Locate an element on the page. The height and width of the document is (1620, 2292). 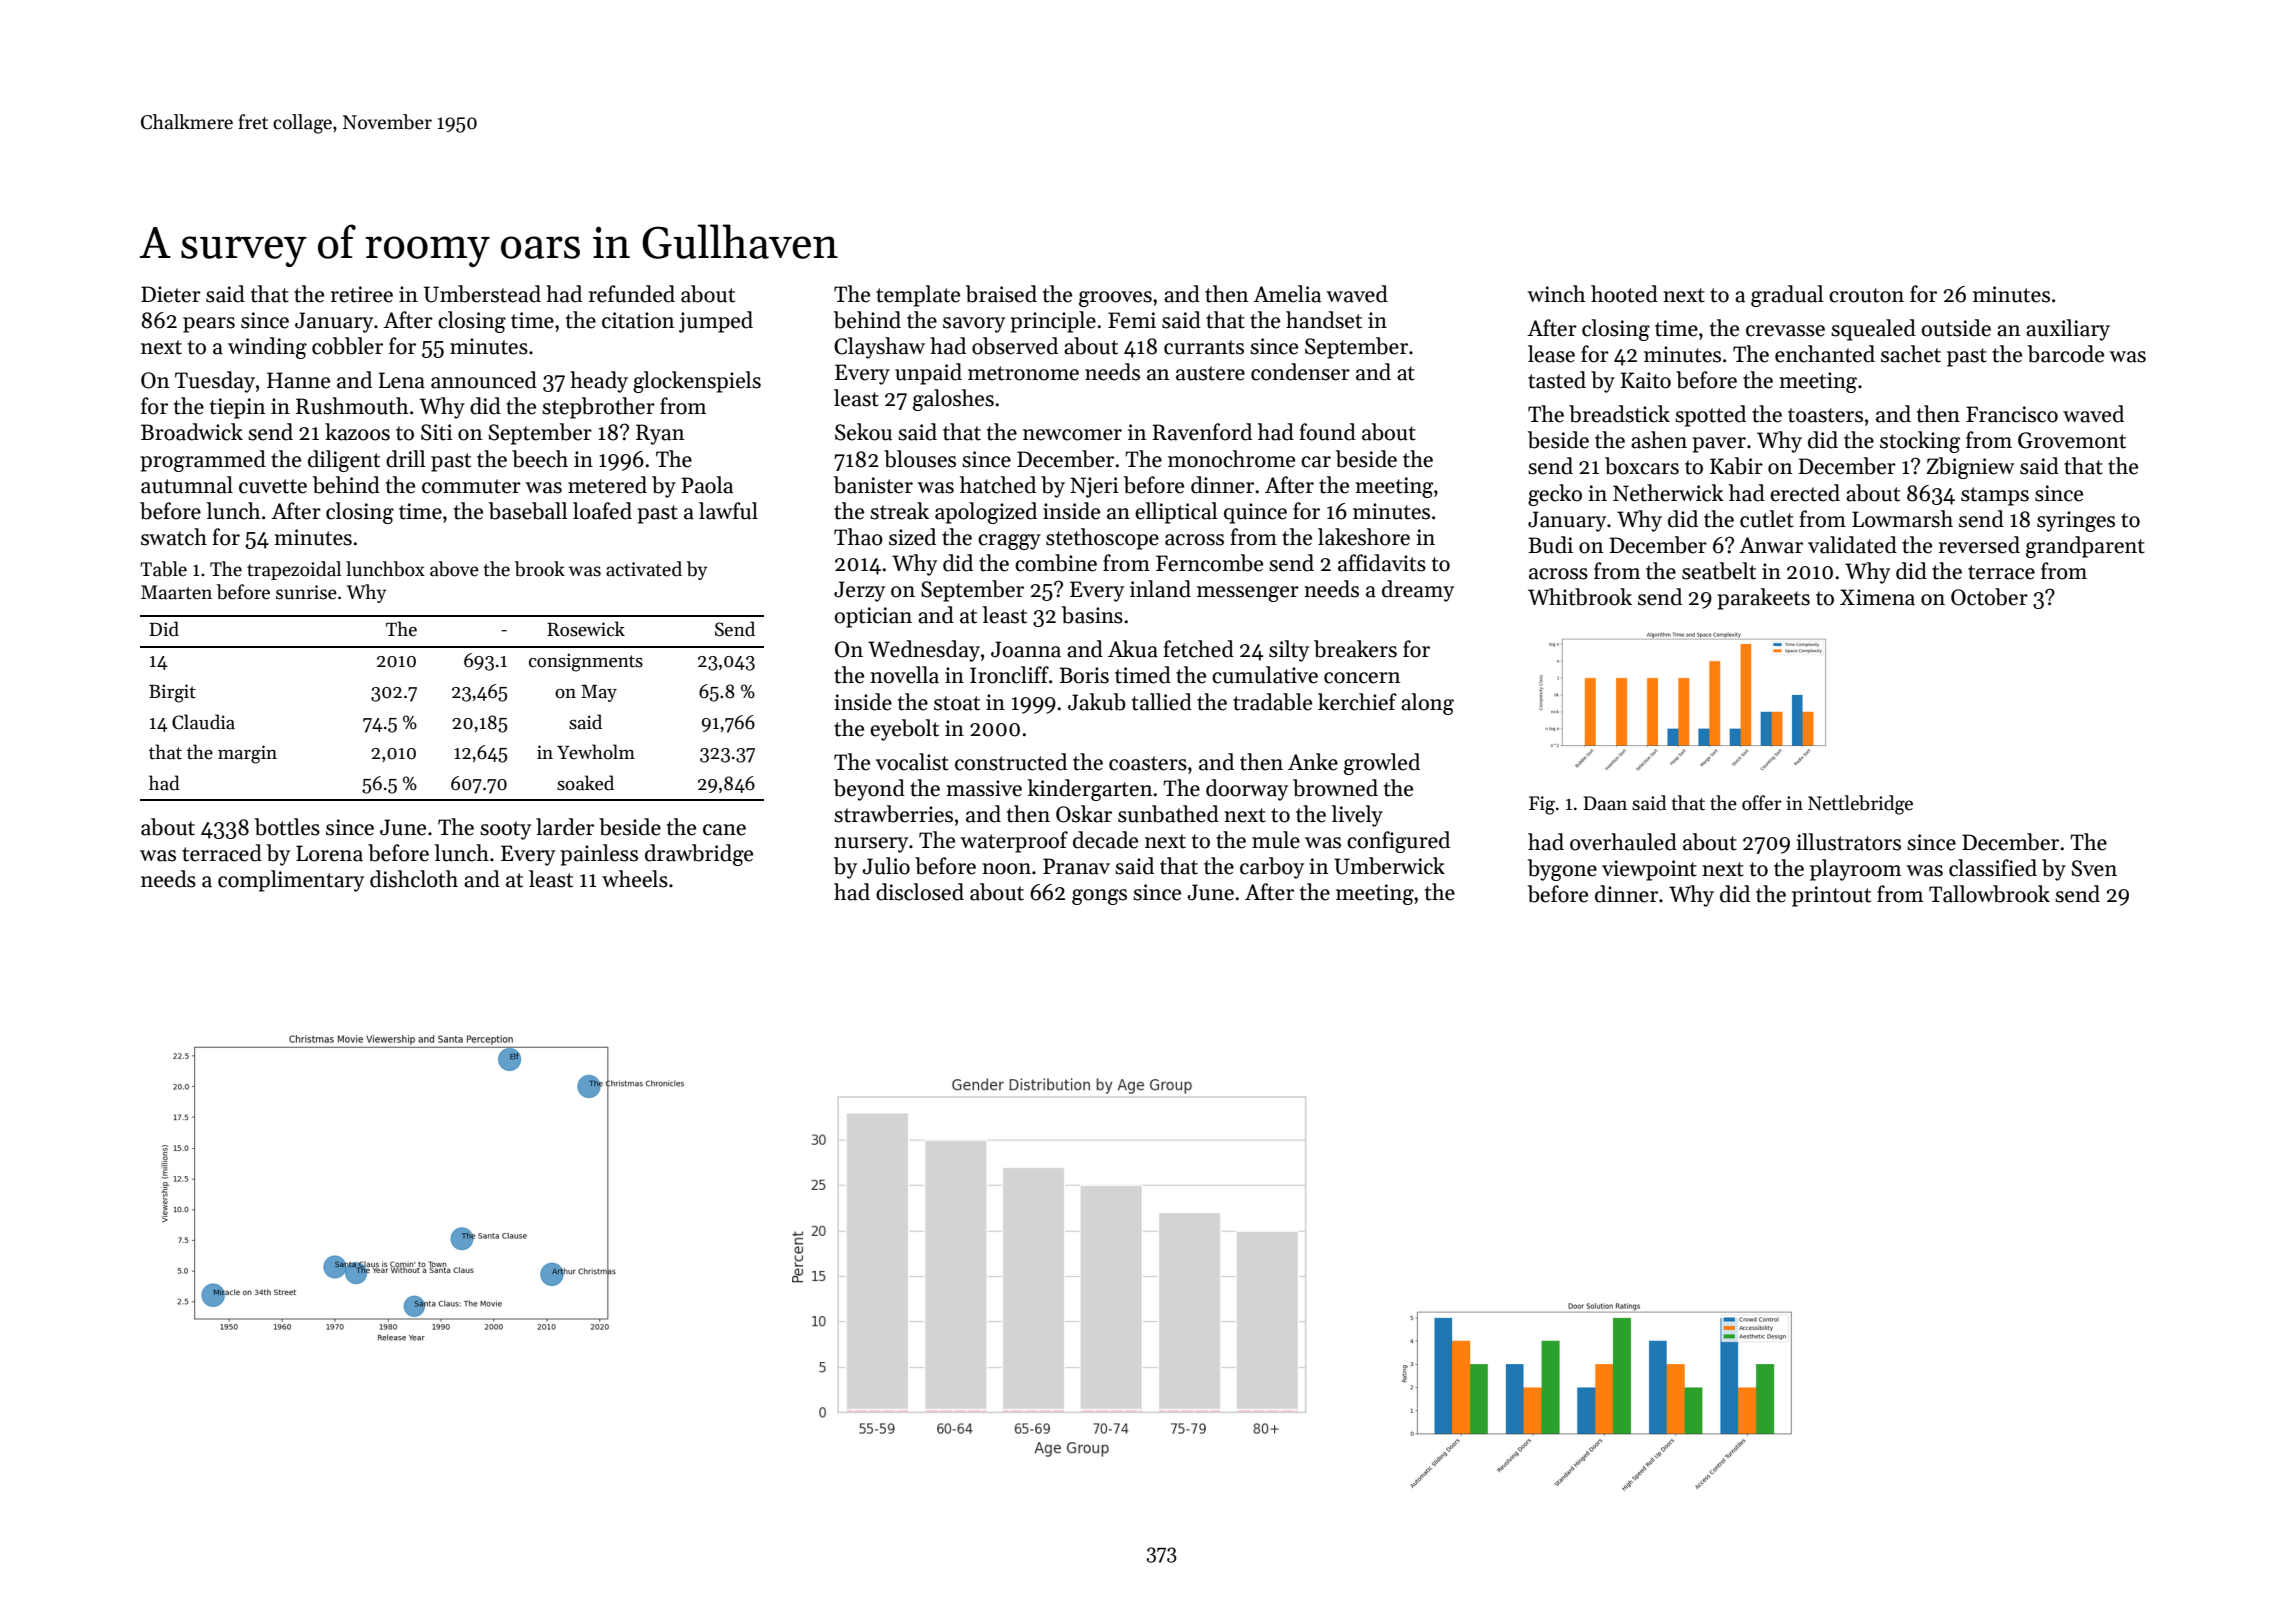
cutlet is located at coordinates (1767, 519).
